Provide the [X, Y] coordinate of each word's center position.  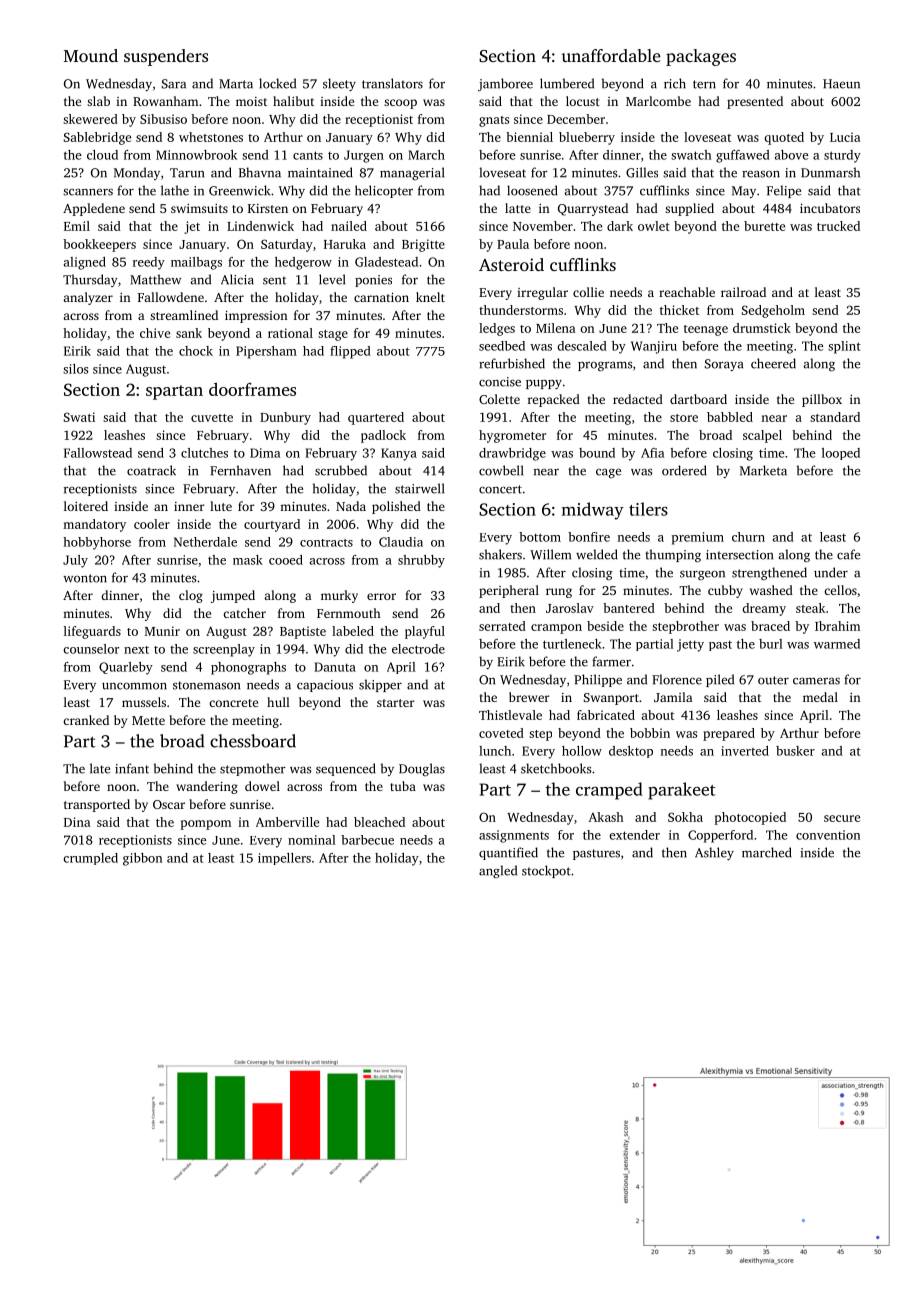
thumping [673, 556]
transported [97, 805]
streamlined [184, 315]
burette [764, 226]
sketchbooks [556, 768]
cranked [86, 720]
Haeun [841, 84]
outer [773, 680]
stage [333, 335]
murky [339, 596]
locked [277, 83]
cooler [152, 524]
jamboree [505, 84]
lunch [495, 751]
